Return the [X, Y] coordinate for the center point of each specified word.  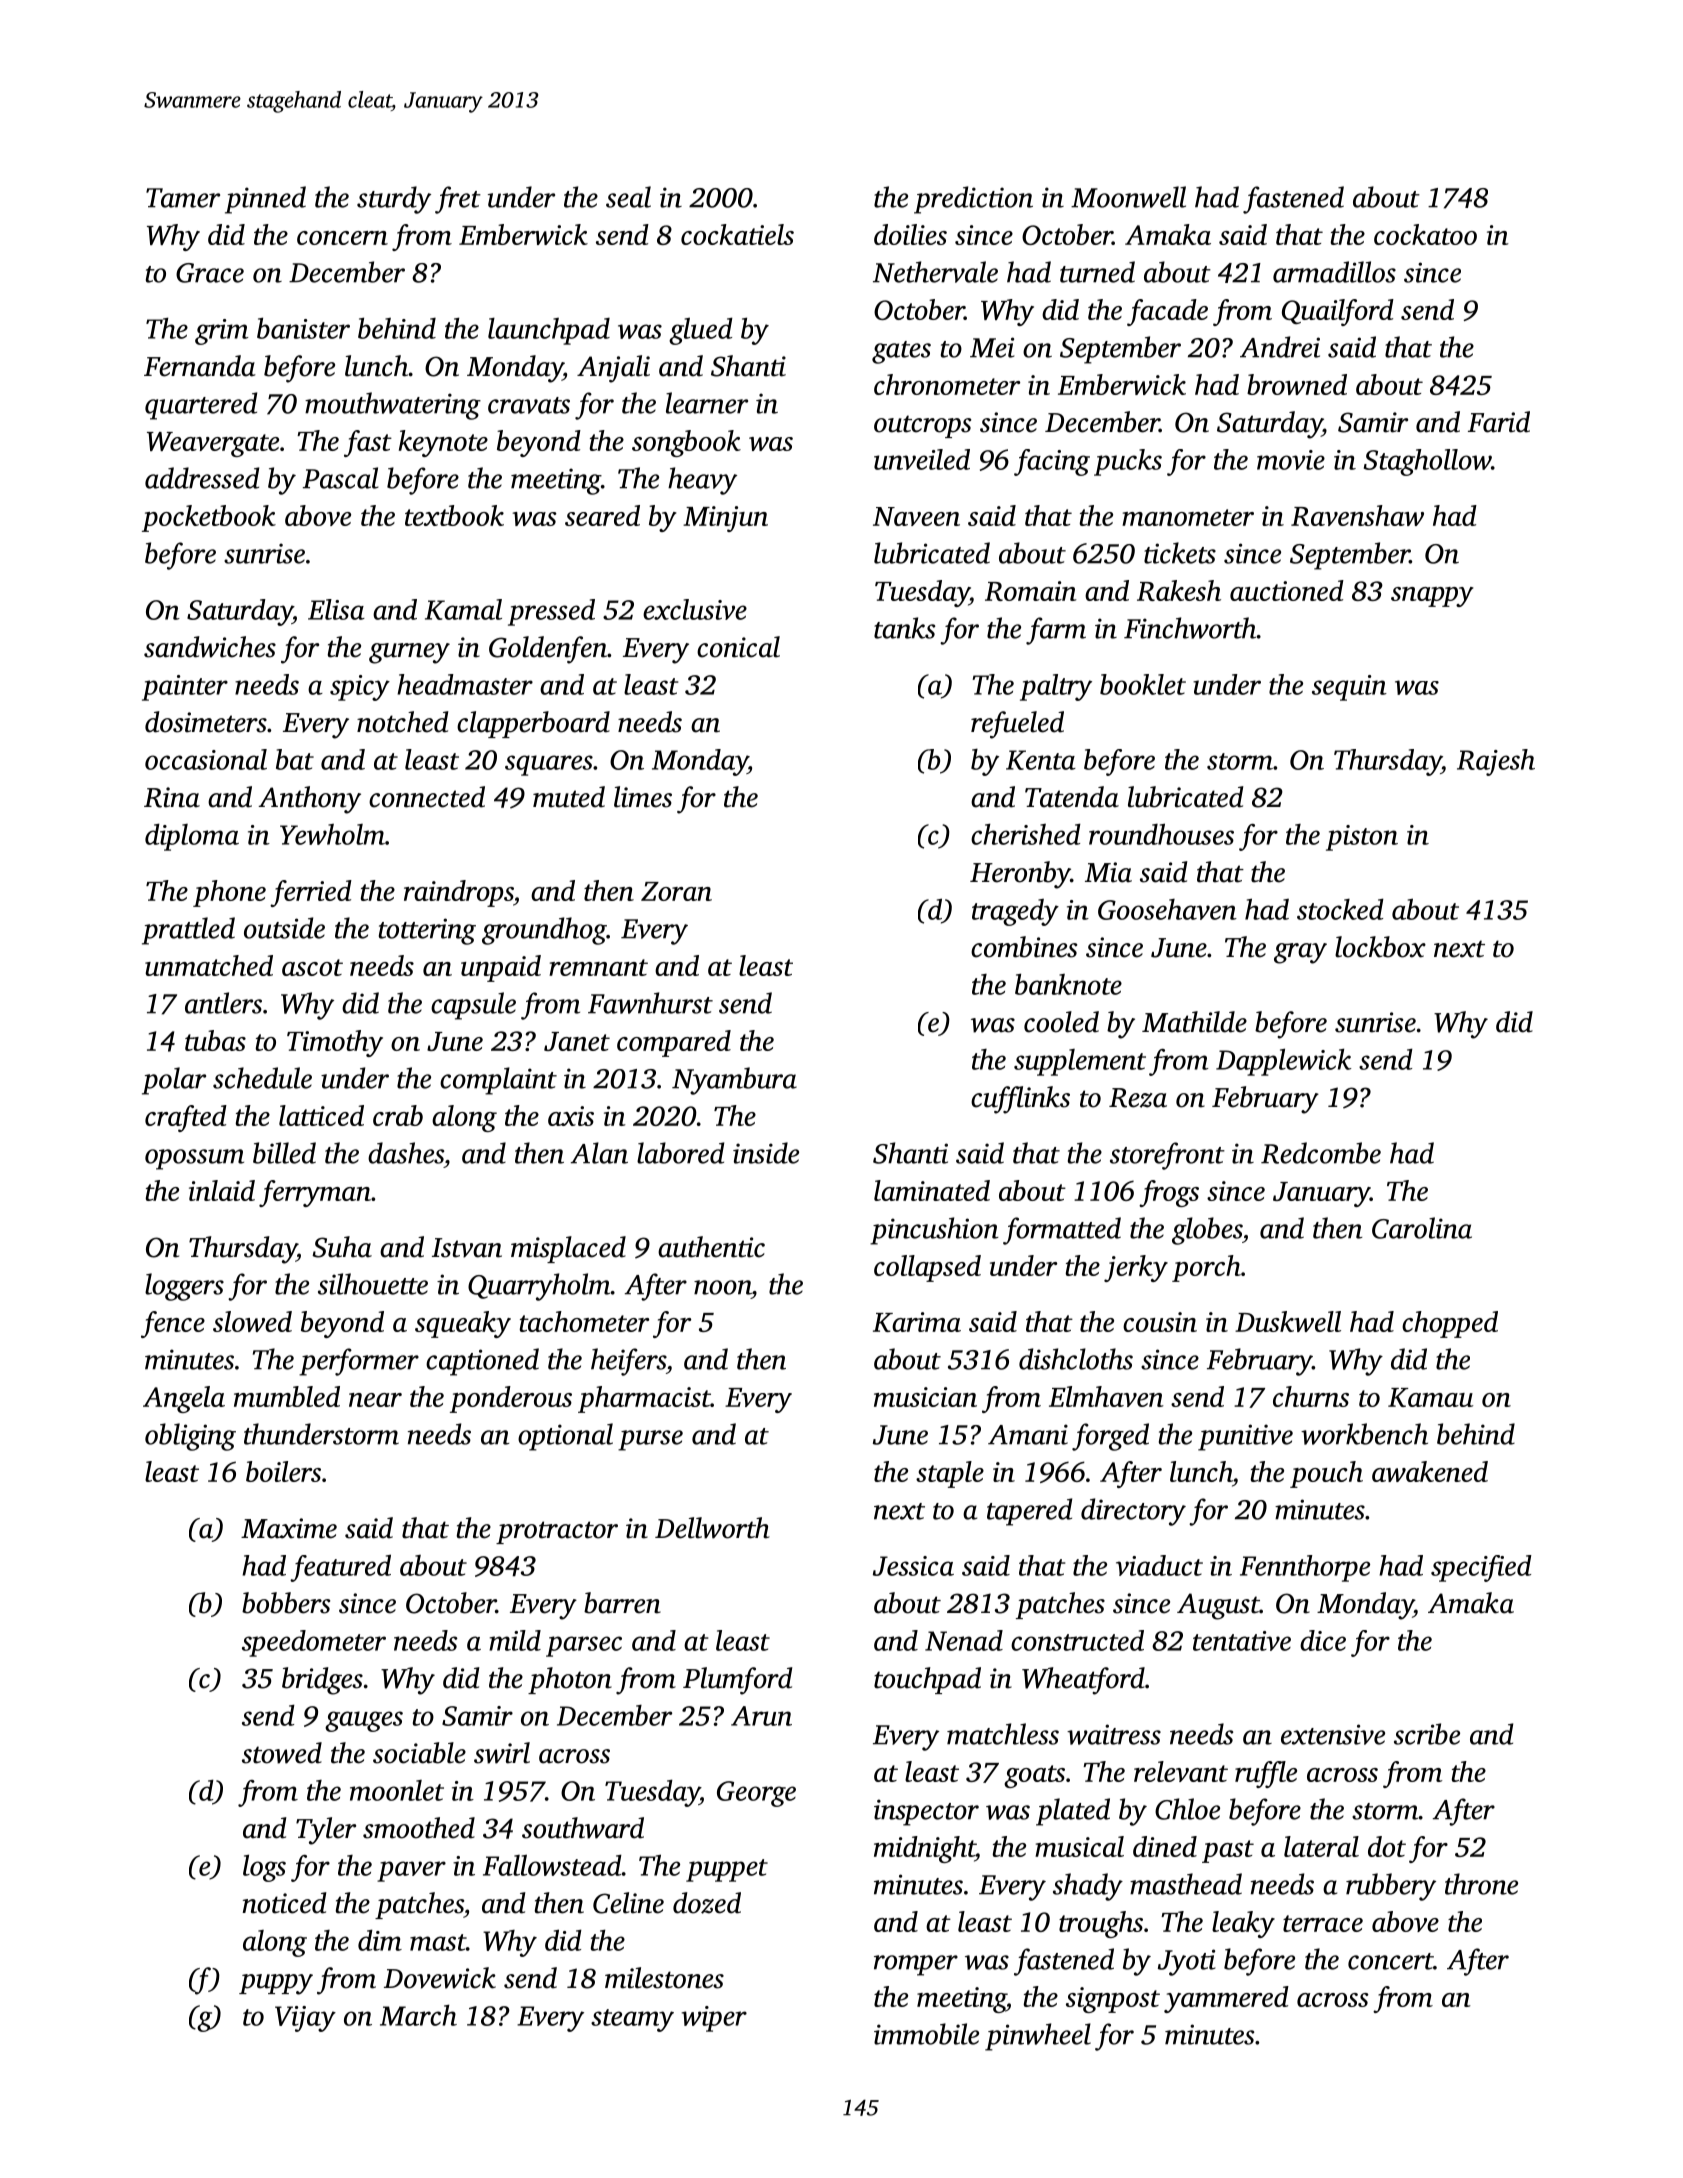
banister [303, 328]
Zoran [676, 891]
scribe [1427, 1734]
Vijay [305, 2019]
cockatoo [1425, 234]
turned [1097, 272]
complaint [498, 1081]
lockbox [1380, 947]
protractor [557, 1532]
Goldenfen [548, 650]
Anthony [309, 800]
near [375, 1400]
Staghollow [1427, 462]
